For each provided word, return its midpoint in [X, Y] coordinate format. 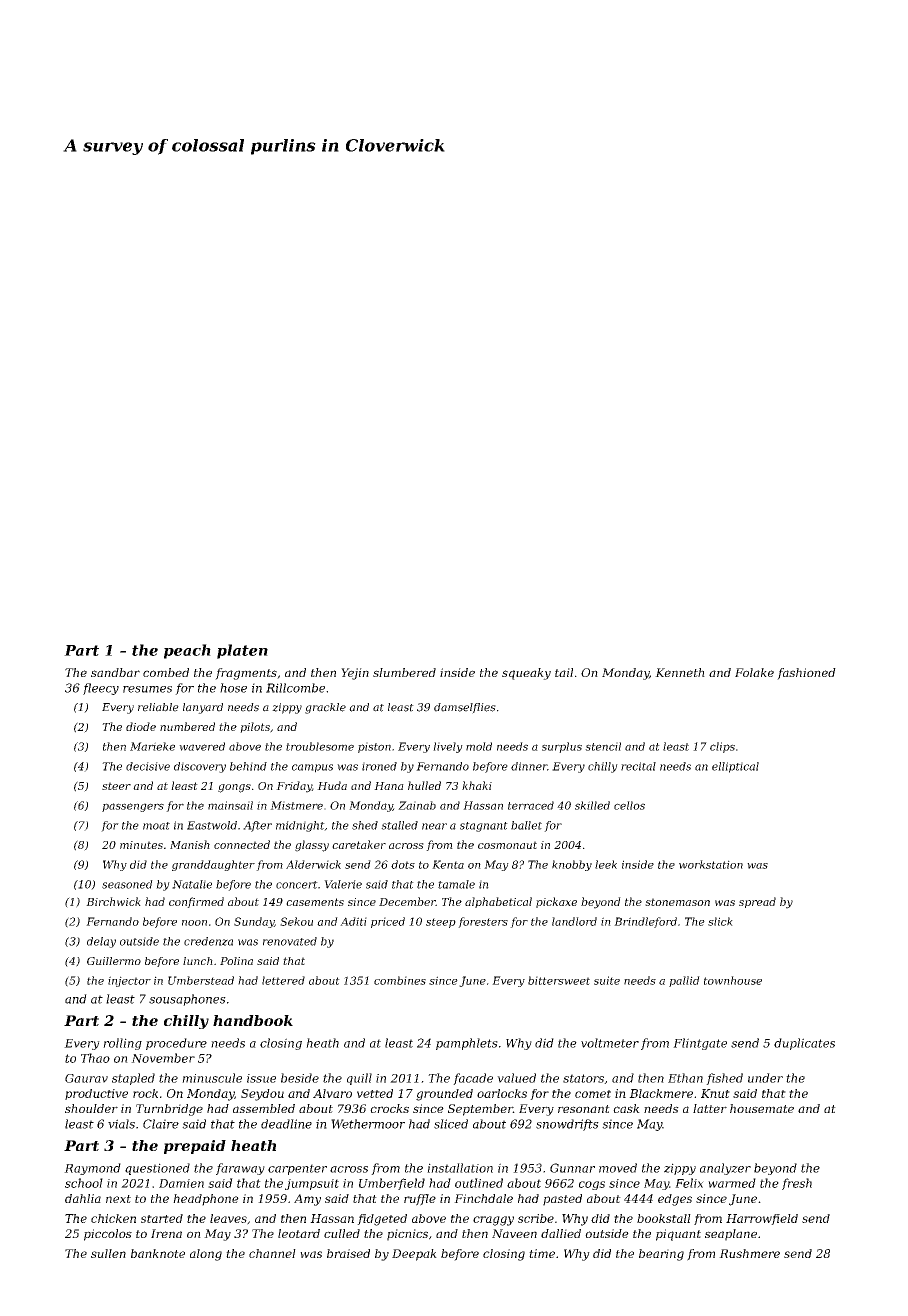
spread [757, 902]
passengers [133, 807]
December [407, 901]
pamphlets [467, 1044]
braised [348, 1253]
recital [638, 766]
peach [187, 651]
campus [312, 768]
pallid [684, 981]
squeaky [526, 674]
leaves [228, 1218]
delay [101, 942]
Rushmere [749, 1253]
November [163, 1058]
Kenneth [680, 672]
